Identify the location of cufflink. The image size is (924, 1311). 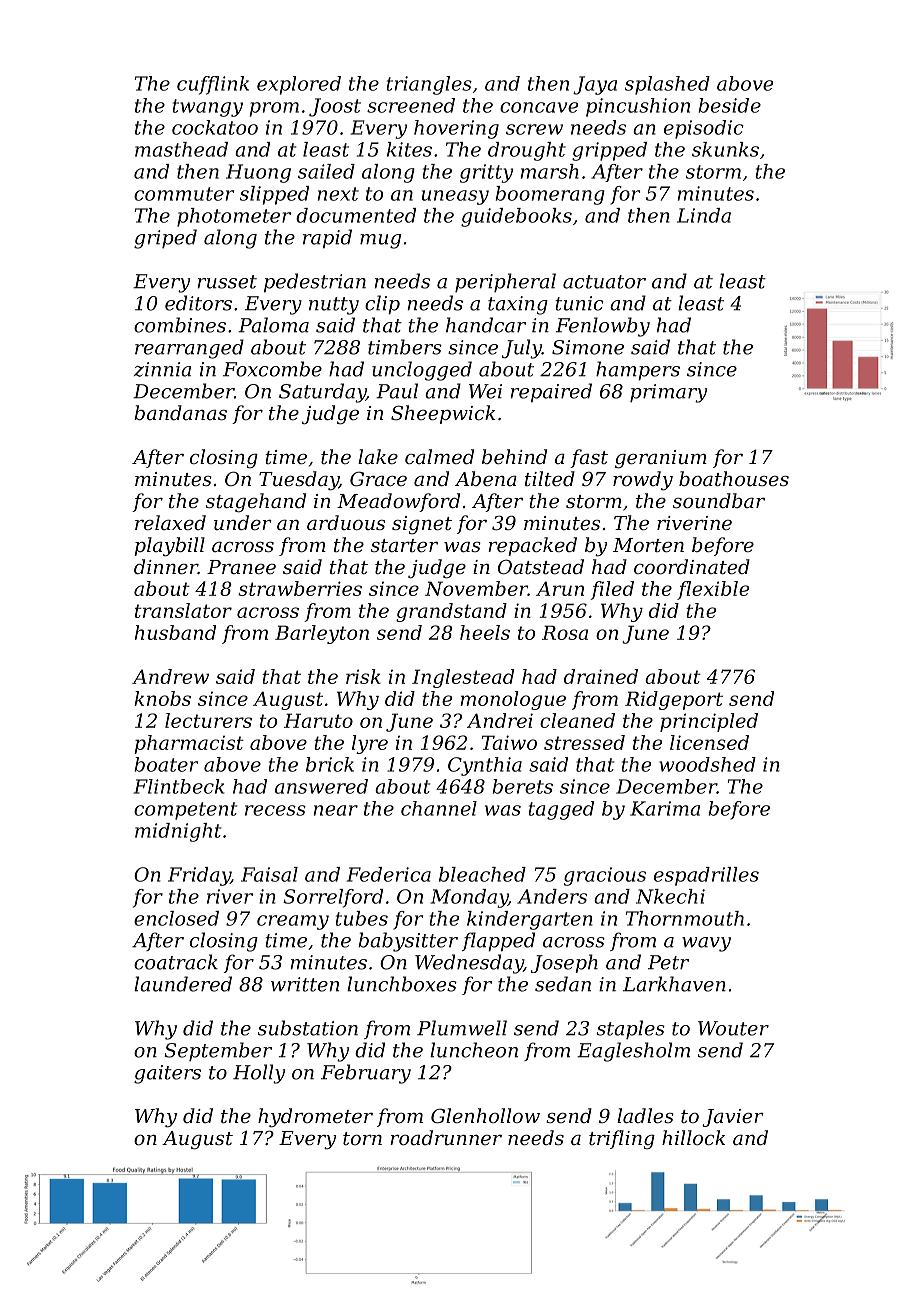
(213, 85).
